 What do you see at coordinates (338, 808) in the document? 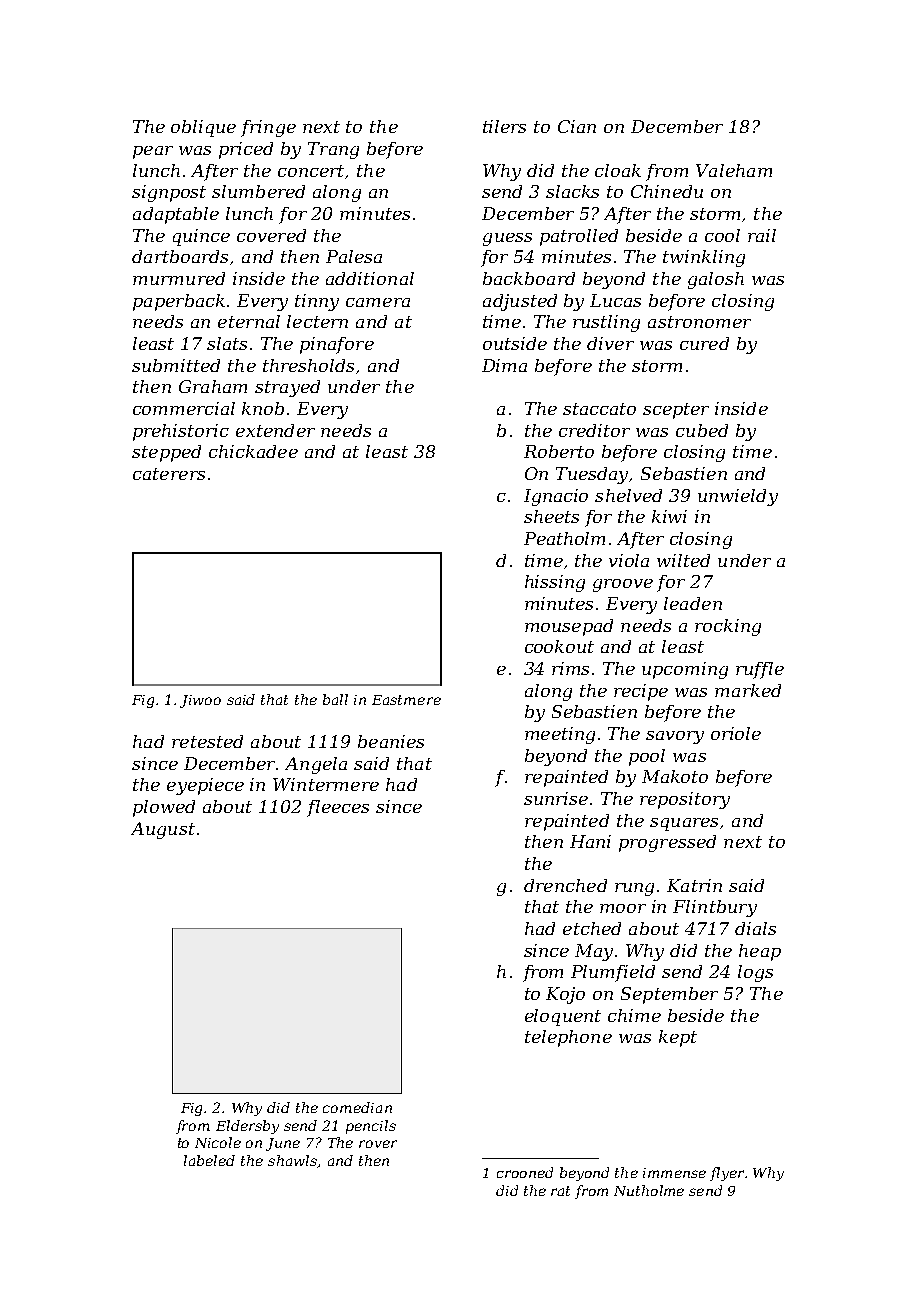
I see `fleeces` at bounding box center [338, 808].
